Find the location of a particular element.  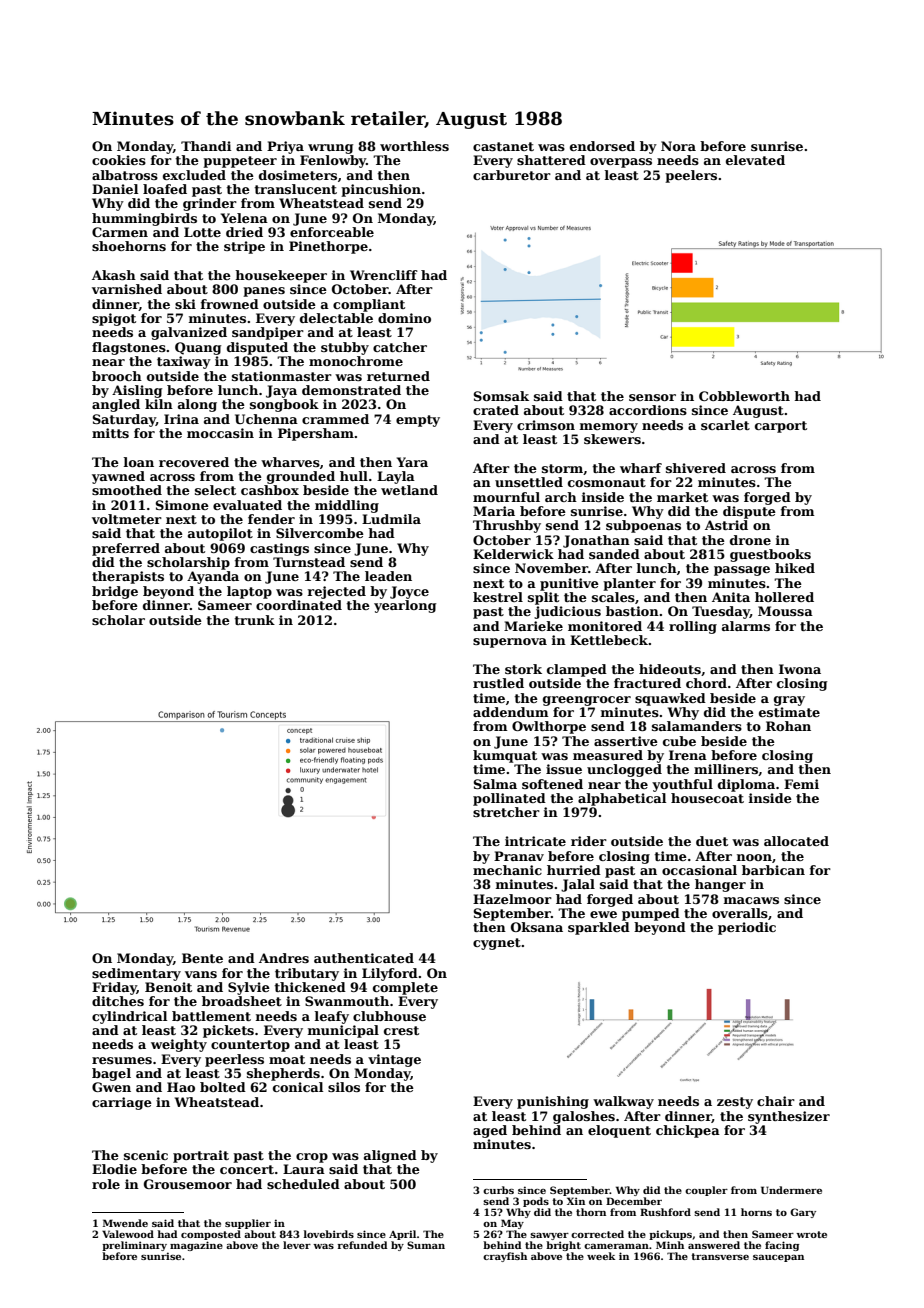

tributary is located at coordinates (307, 974).
